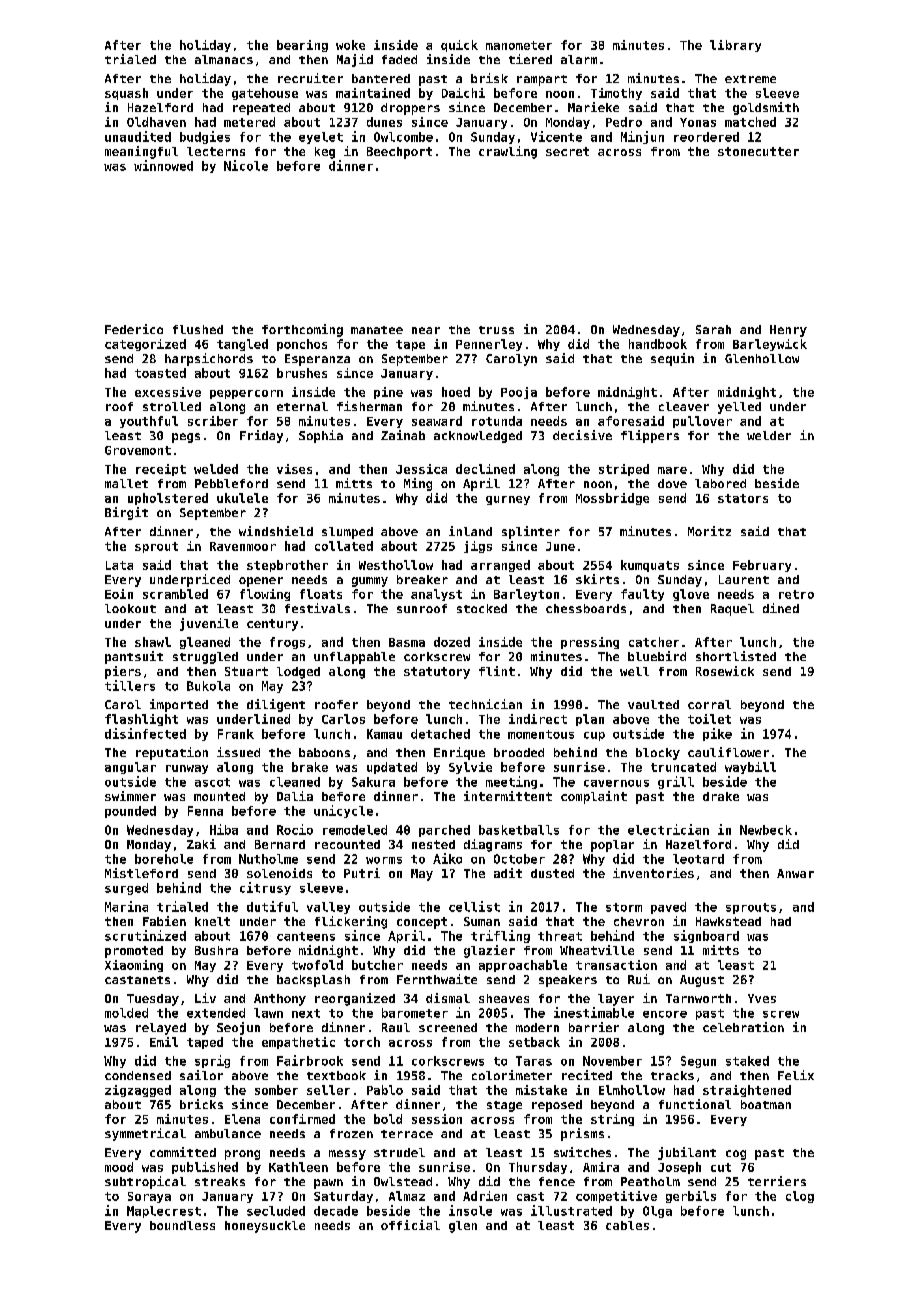 The height and width of the document is (1308, 924). Describe the element at coordinates (276, 705) in the document. I see `diligent` at that location.
